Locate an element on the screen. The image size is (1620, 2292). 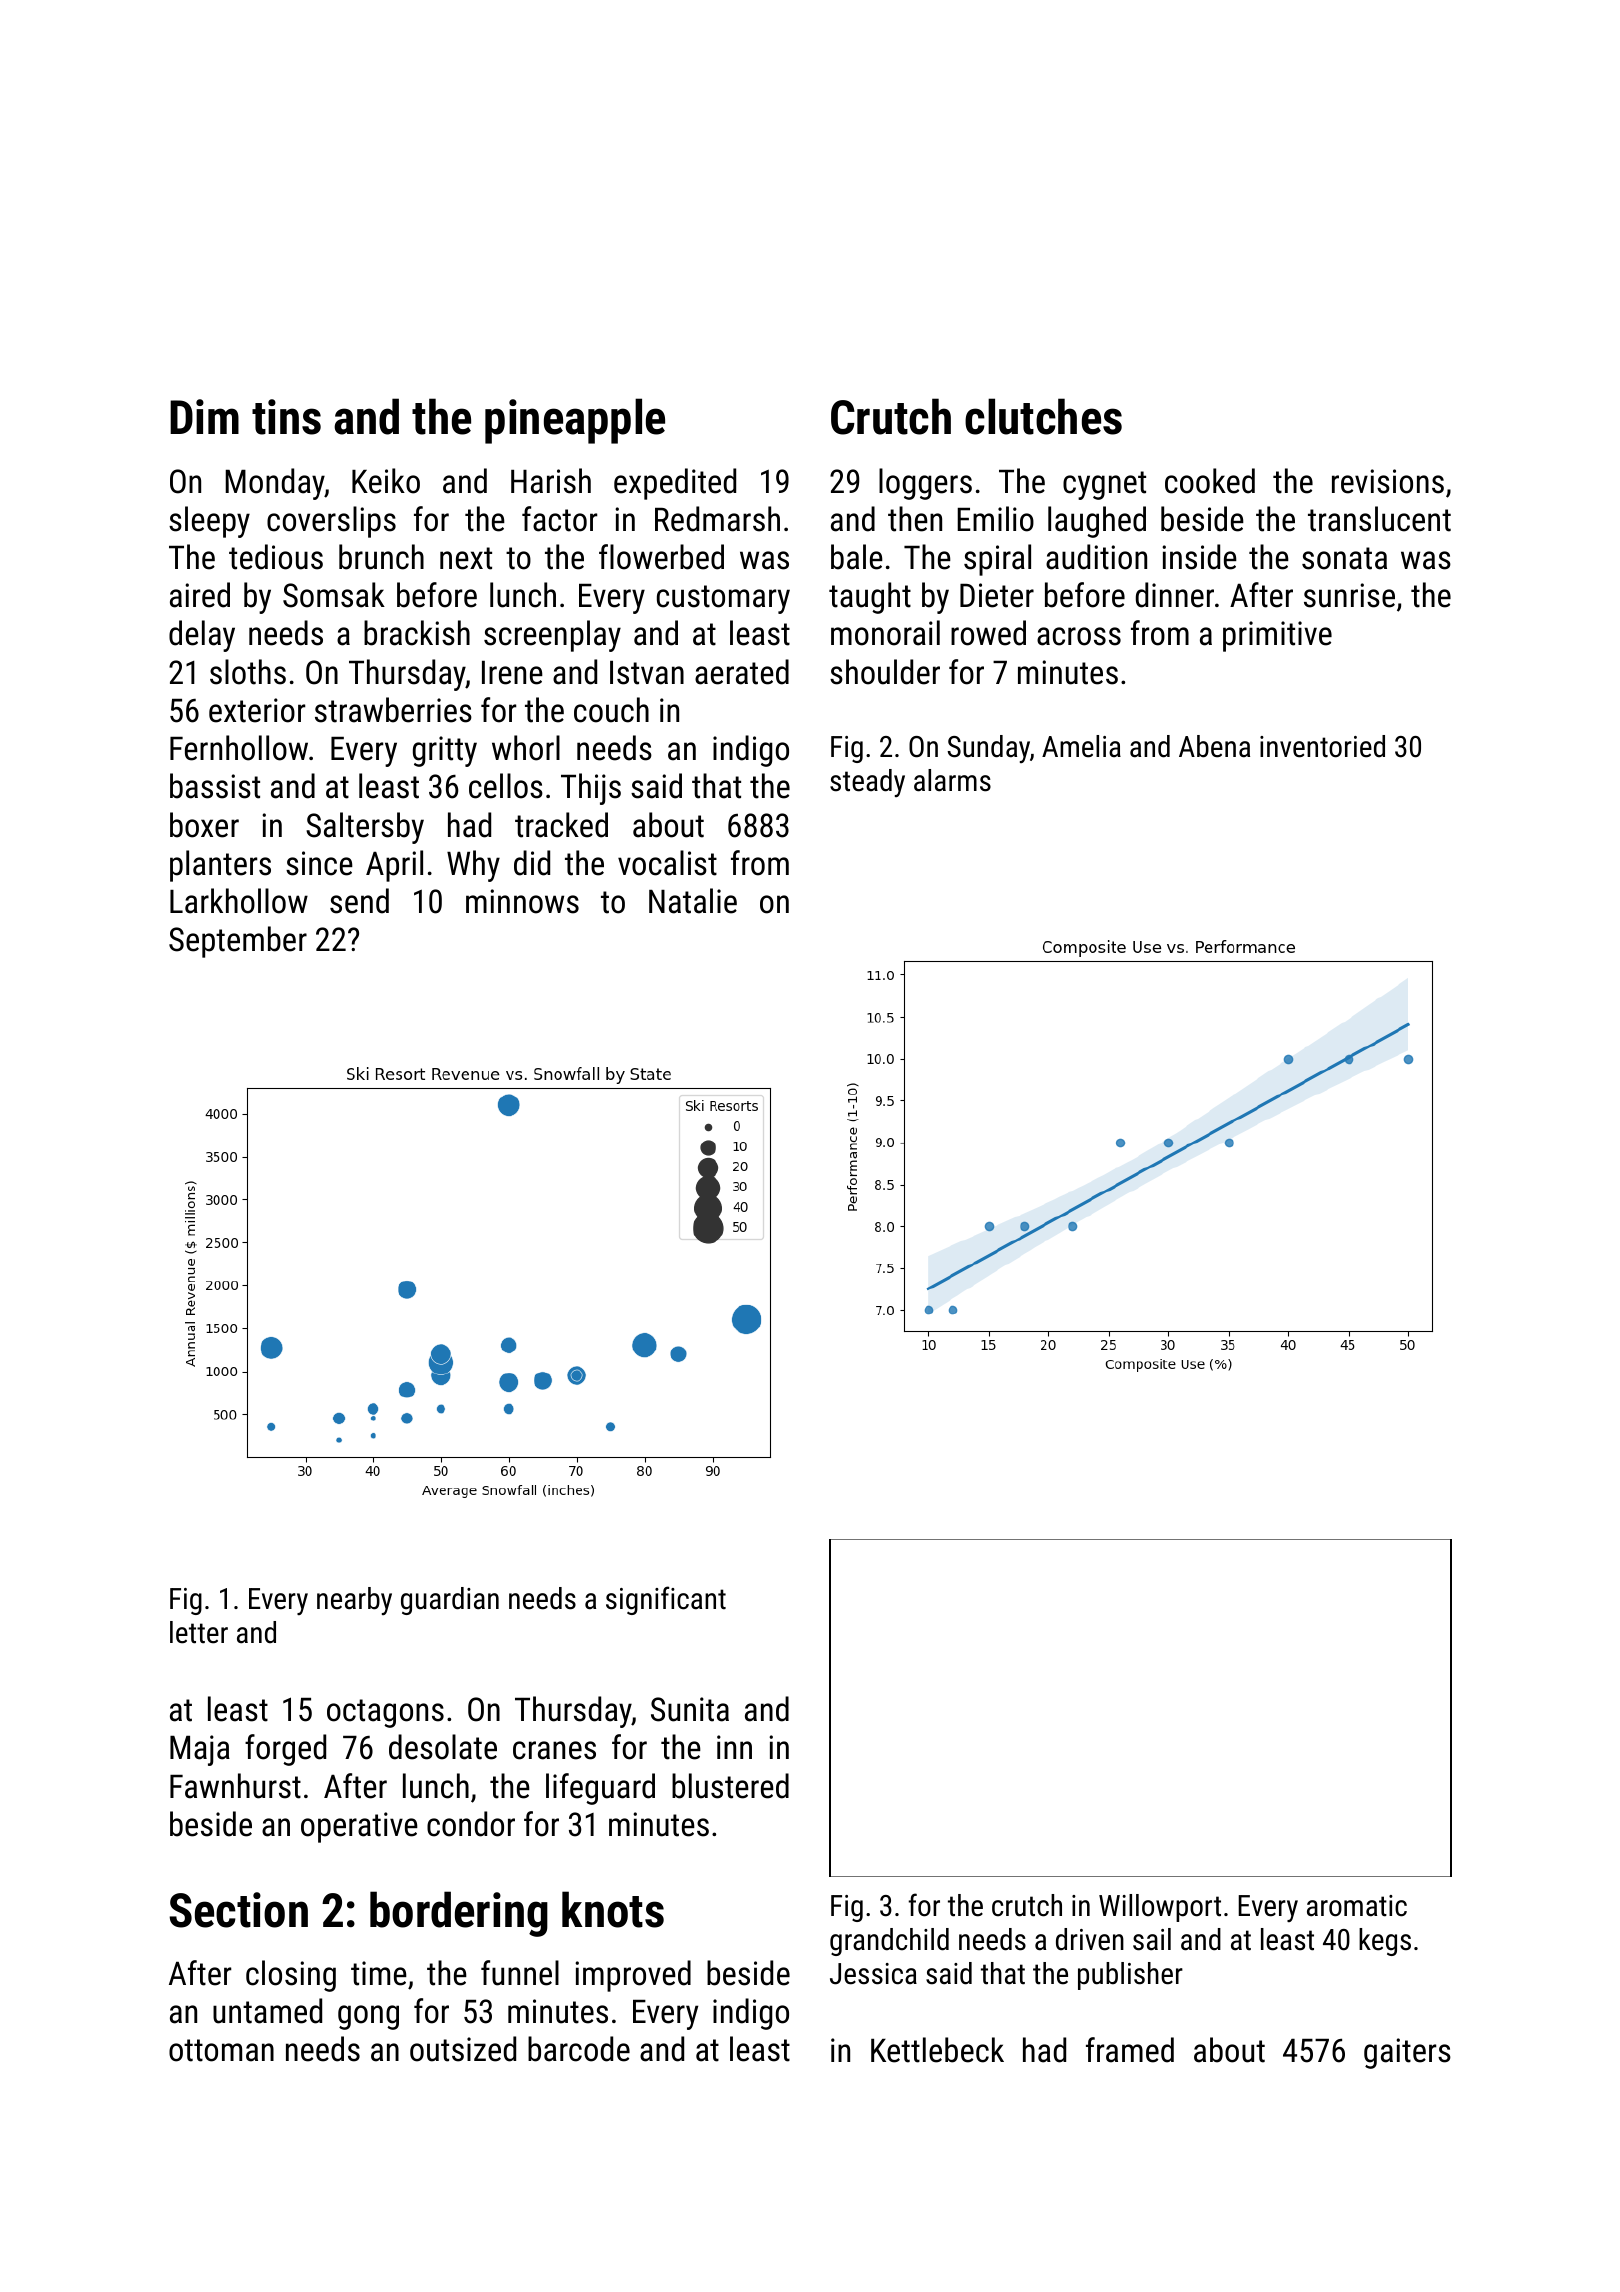
lifeguard is located at coordinates (600, 1789).
